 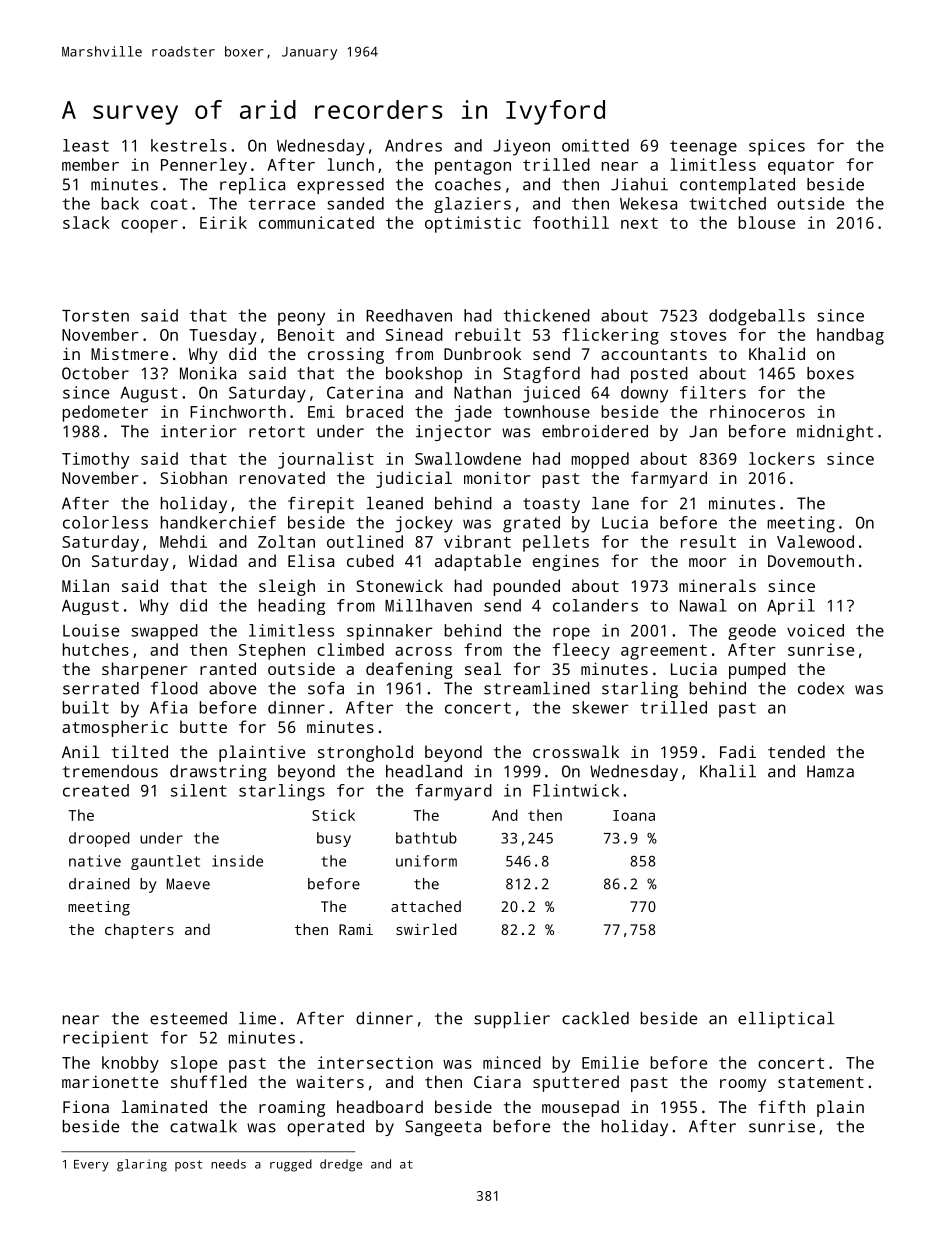 What do you see at coordinates (105, 413) in the document?
I see `pedometer` at bounding box center [105, 413].
